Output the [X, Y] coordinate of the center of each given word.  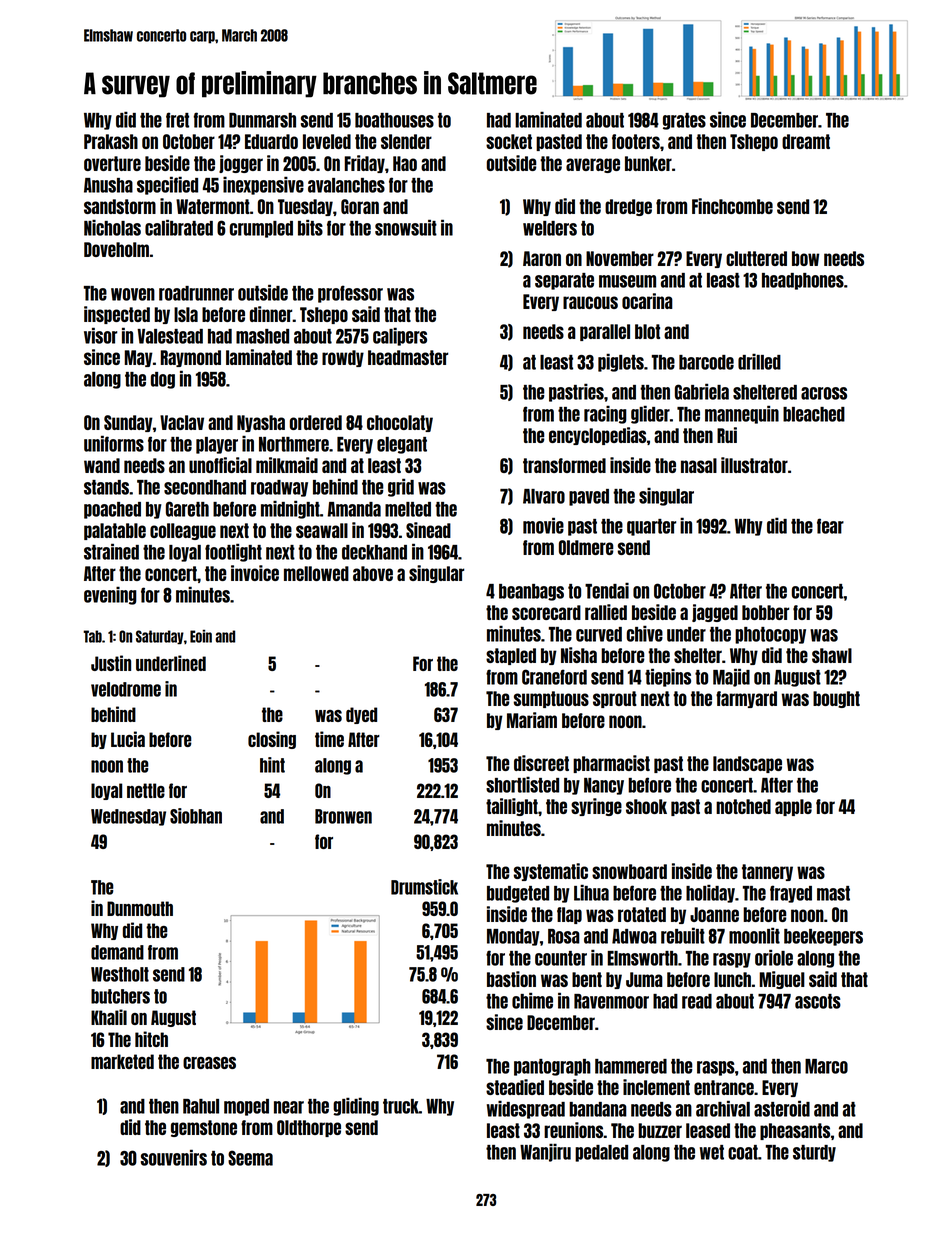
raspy [732, 960]
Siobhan [196, 816]
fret [177, 120]
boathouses [394, 120]
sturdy [814, 1153]
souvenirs [174, 1158]
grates [684, 121]
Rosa [564, 936]
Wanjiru [545, 1153]
